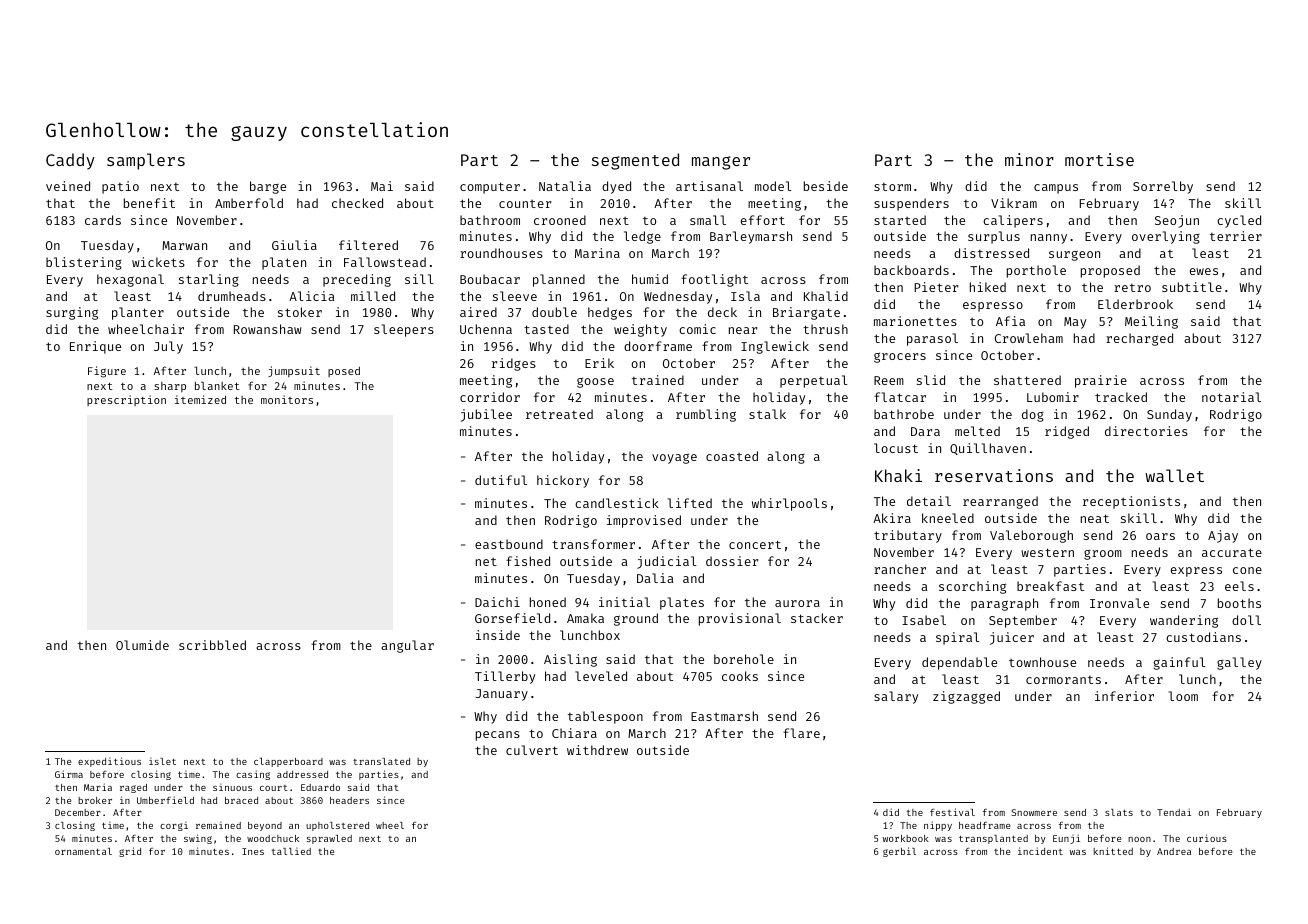 The image size is (1308, 924). Describe the element at coordinates (991, 253) in the page. I see `distressed` at that location.
